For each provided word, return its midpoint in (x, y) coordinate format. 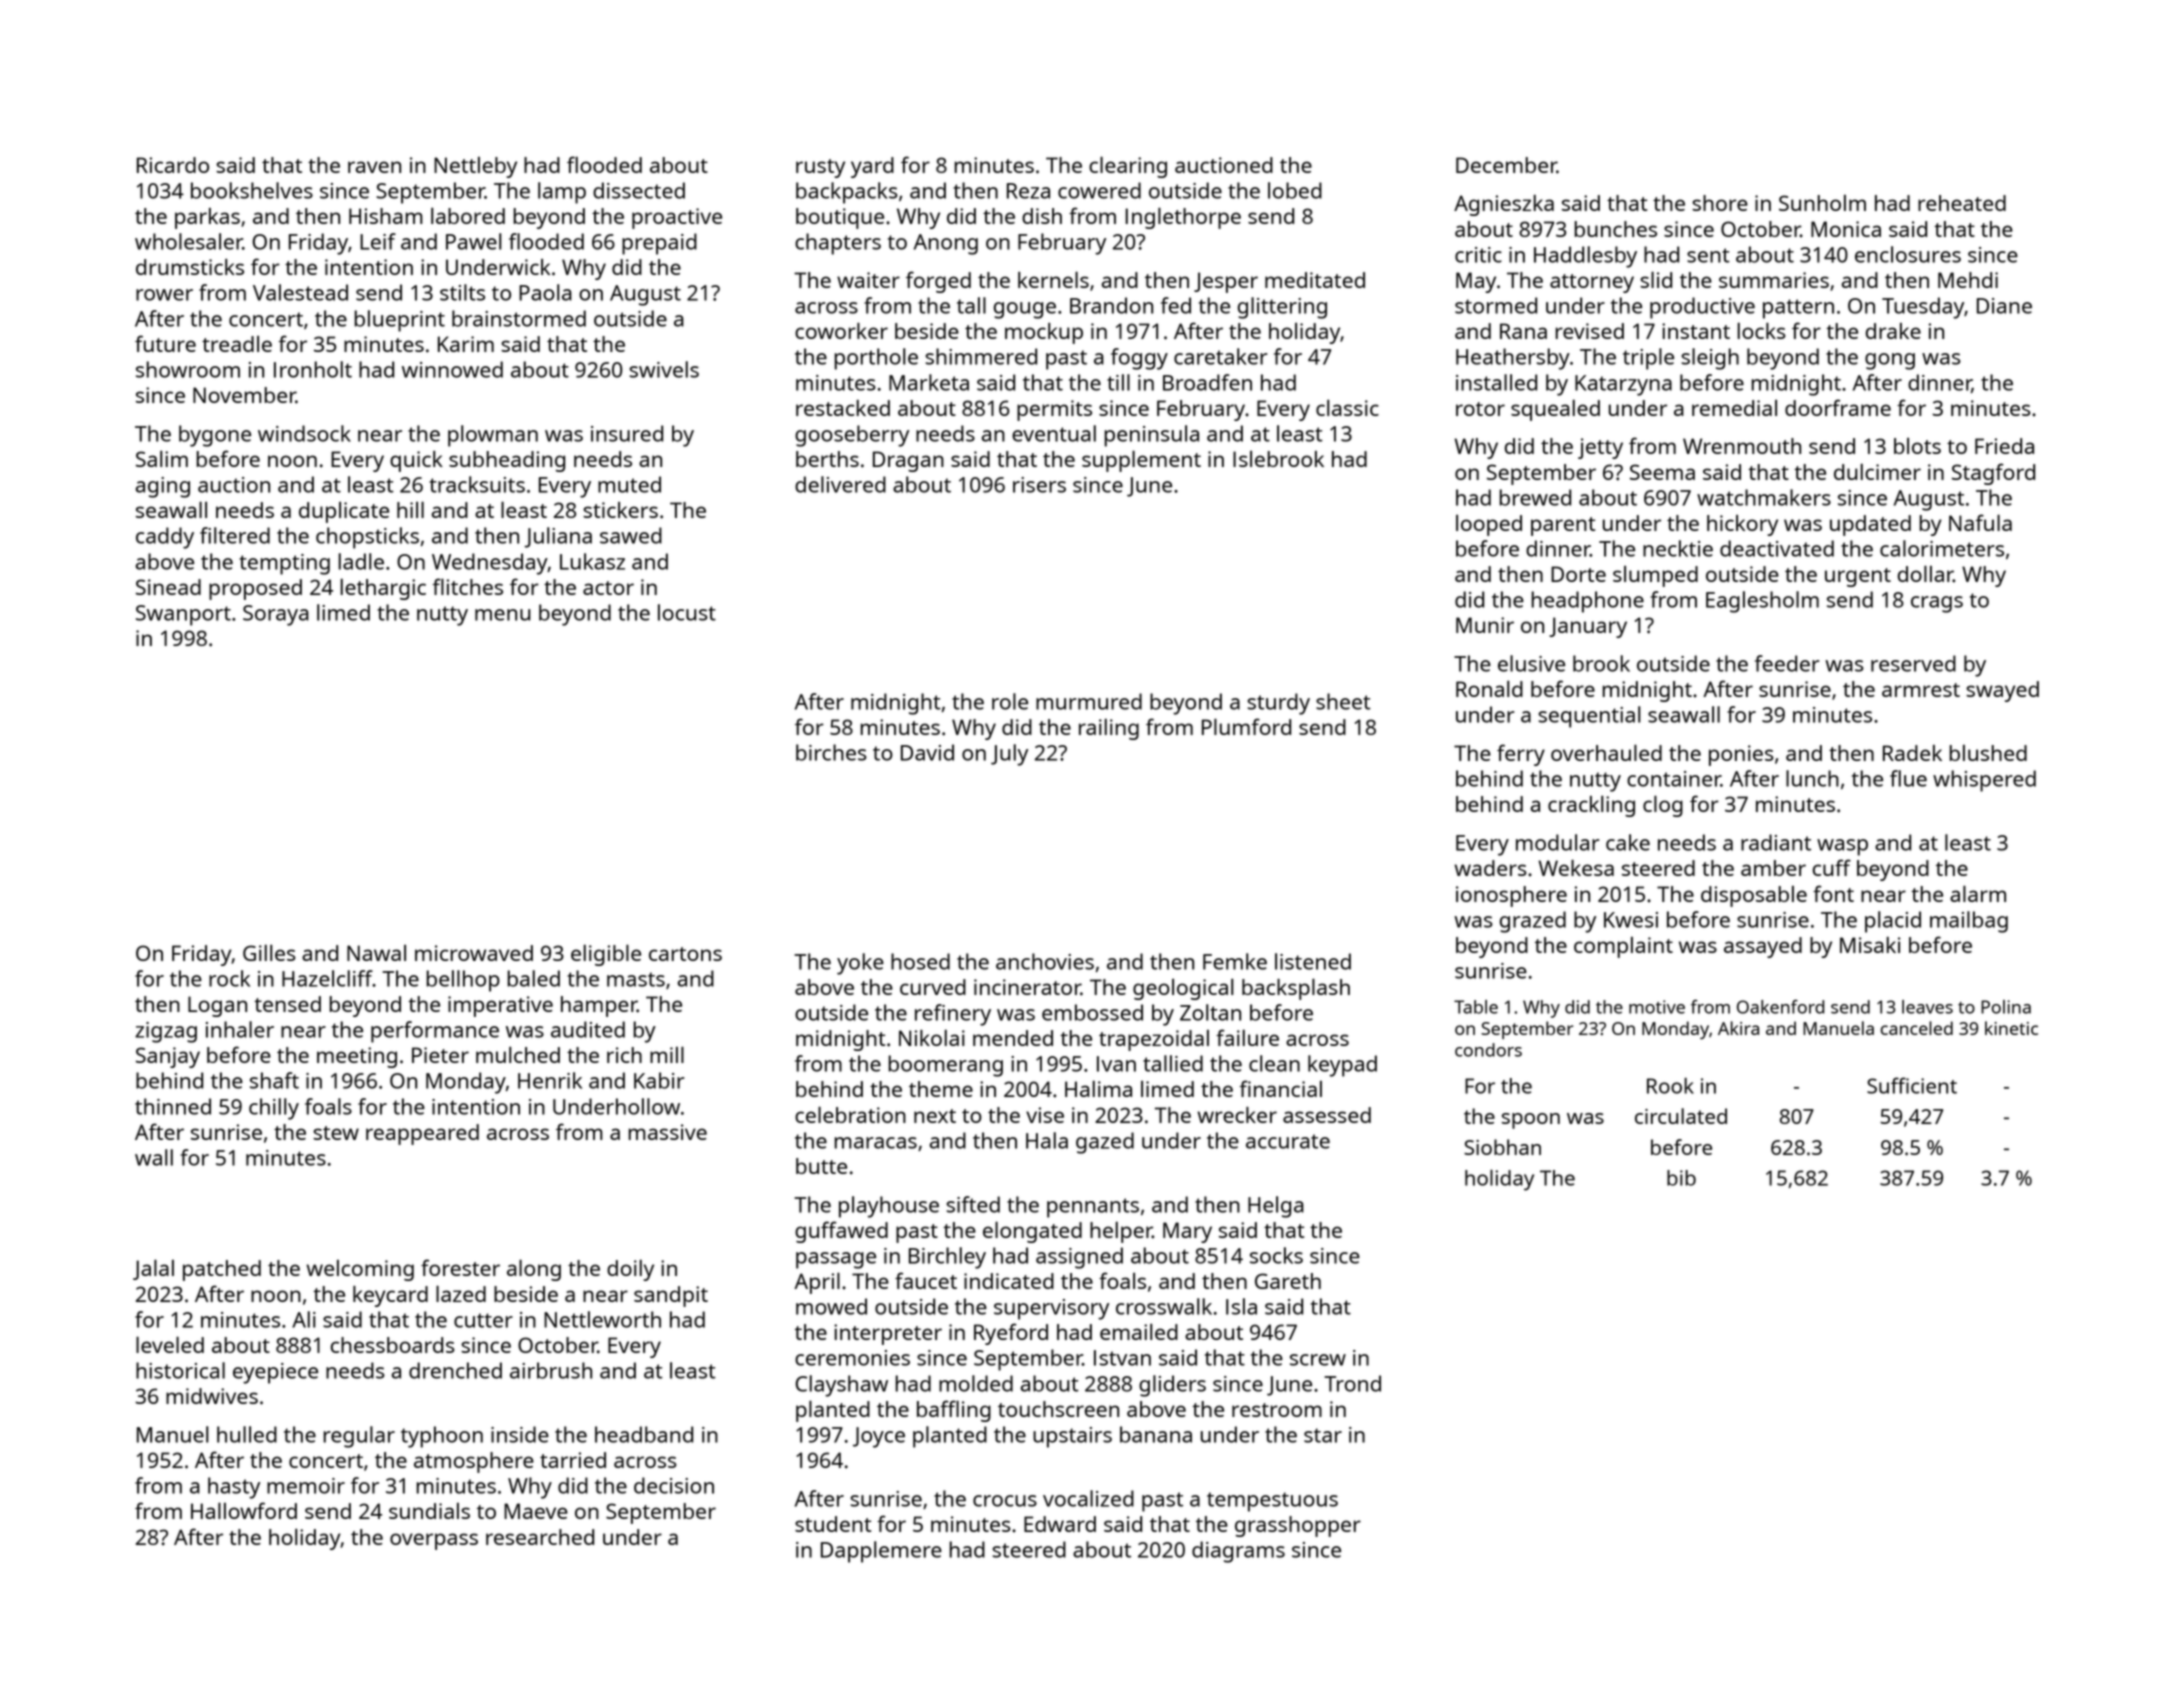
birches (831, 752)
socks (1276, 1255)
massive (668, 1132)
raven (374, 167)
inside (520, 1434)
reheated (1962, 203)
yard (872, 167)
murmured (1089, 701)
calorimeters (1942, 548)
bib (1681, 1178)
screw (1318, 1360)
